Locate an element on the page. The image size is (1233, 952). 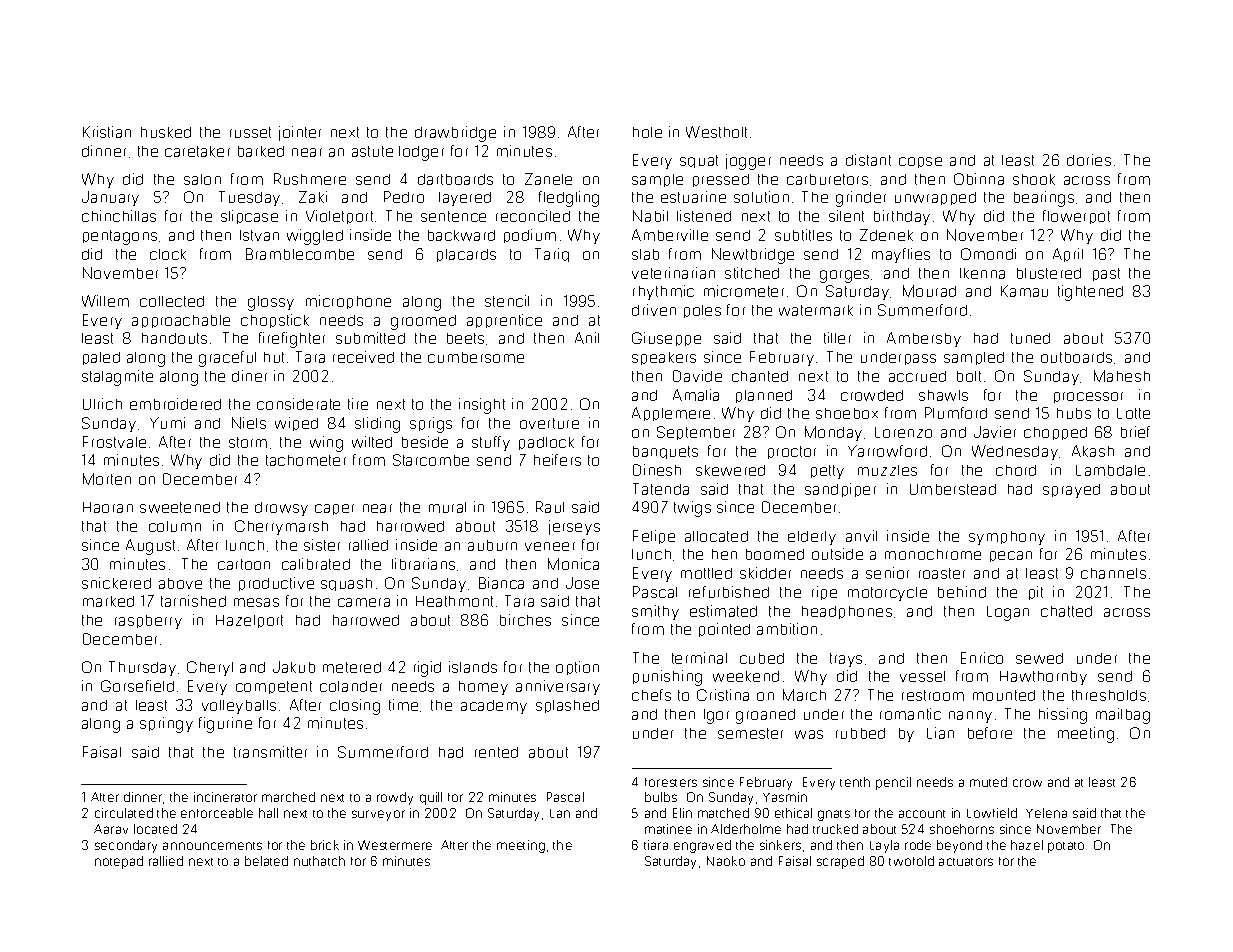
estuarine is located at coordinates (693, 197).
